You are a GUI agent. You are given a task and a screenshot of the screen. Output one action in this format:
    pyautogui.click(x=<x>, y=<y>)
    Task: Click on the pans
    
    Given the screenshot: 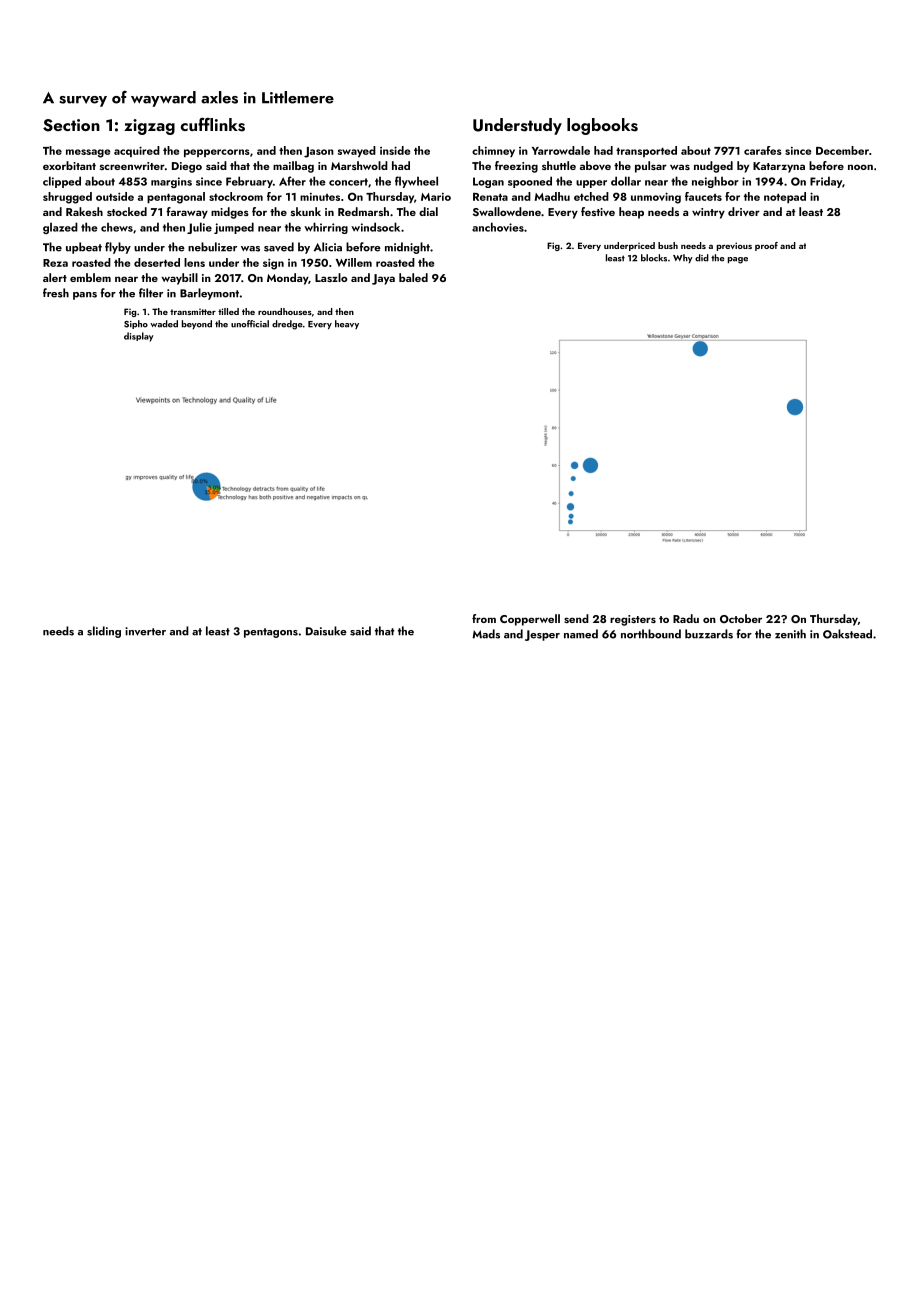 What is the action you would take?
    pyautogui.click(x=85, y=296)
